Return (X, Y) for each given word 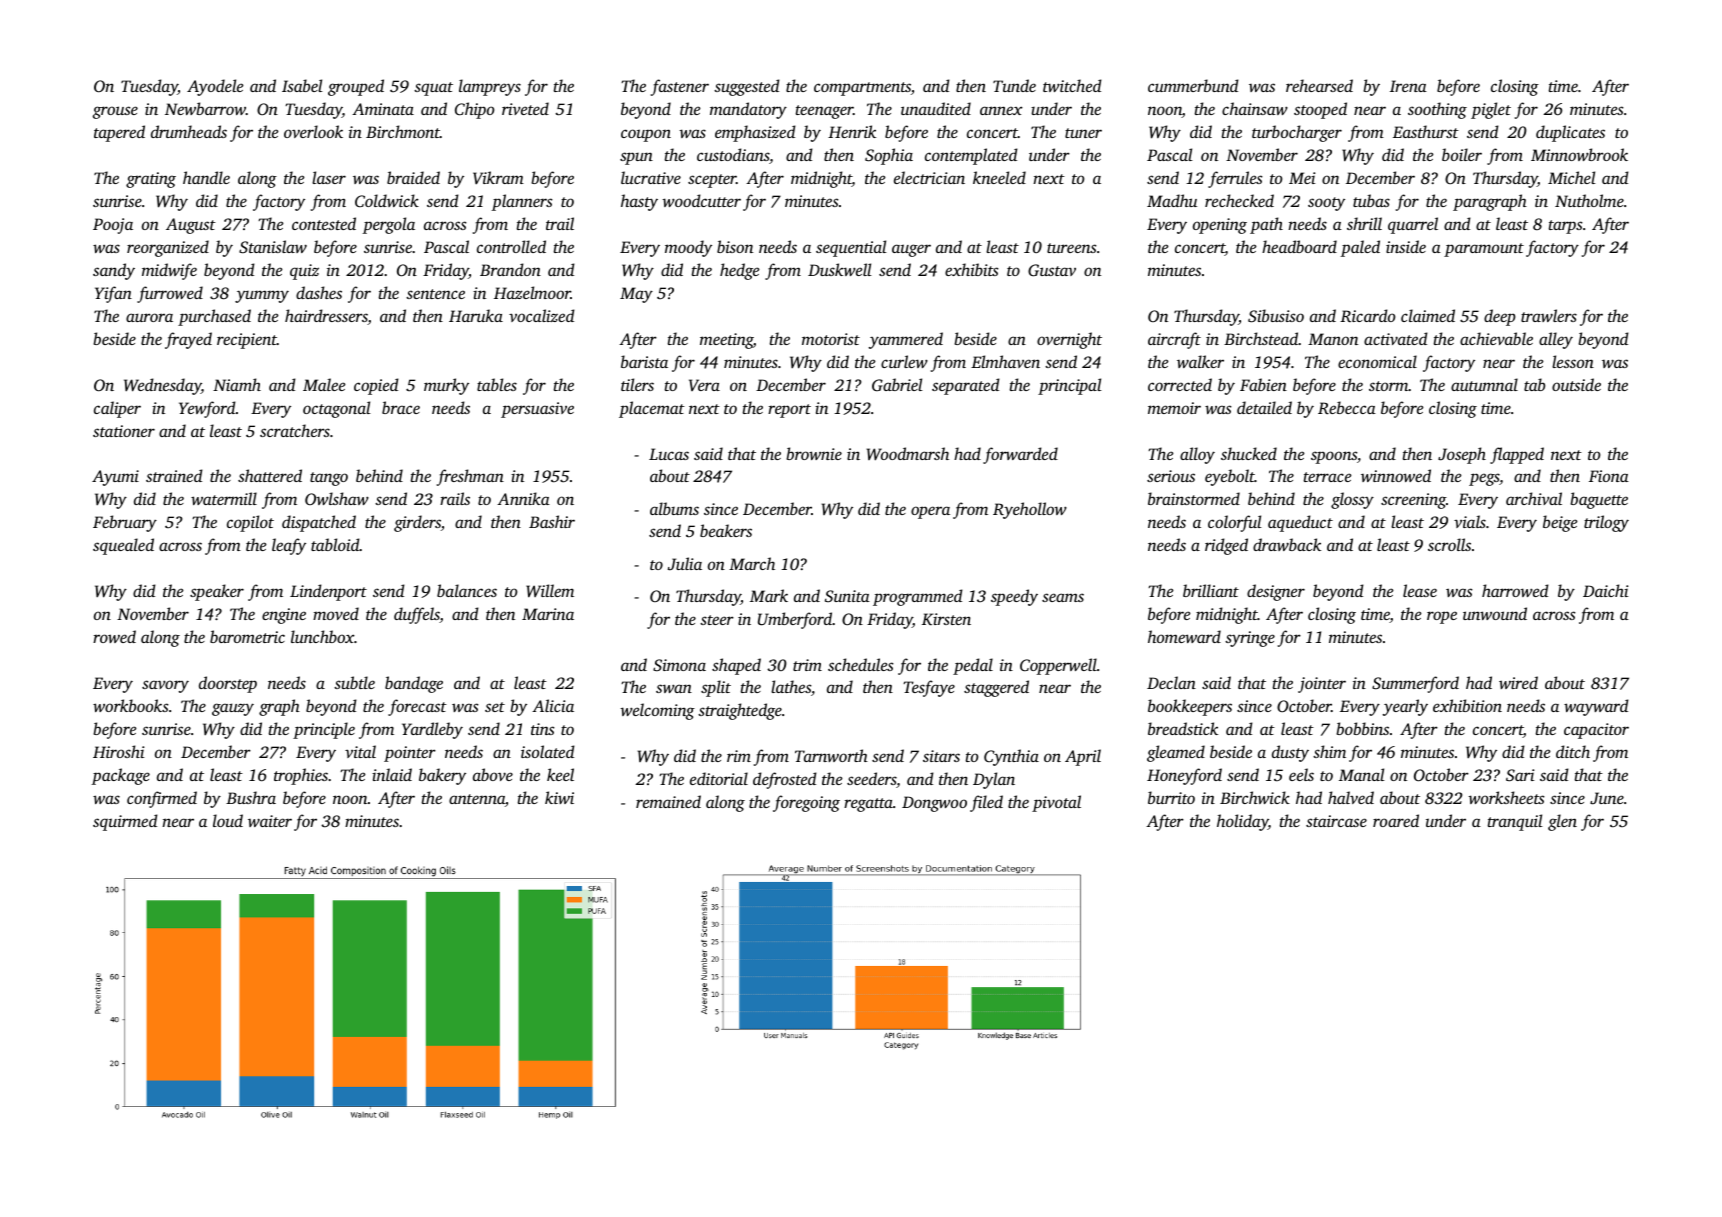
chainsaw (1255, 108)
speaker (217, 592)
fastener (680, 87)
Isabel (302, 85)
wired (1518, 682)
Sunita (847, 596)
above (493, 774)
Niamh (237, 384)
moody (688, 248)
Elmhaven (1005, 361)
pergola (389, 225)
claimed (1428, 315)
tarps (1566, 227)
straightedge (740, 711)
